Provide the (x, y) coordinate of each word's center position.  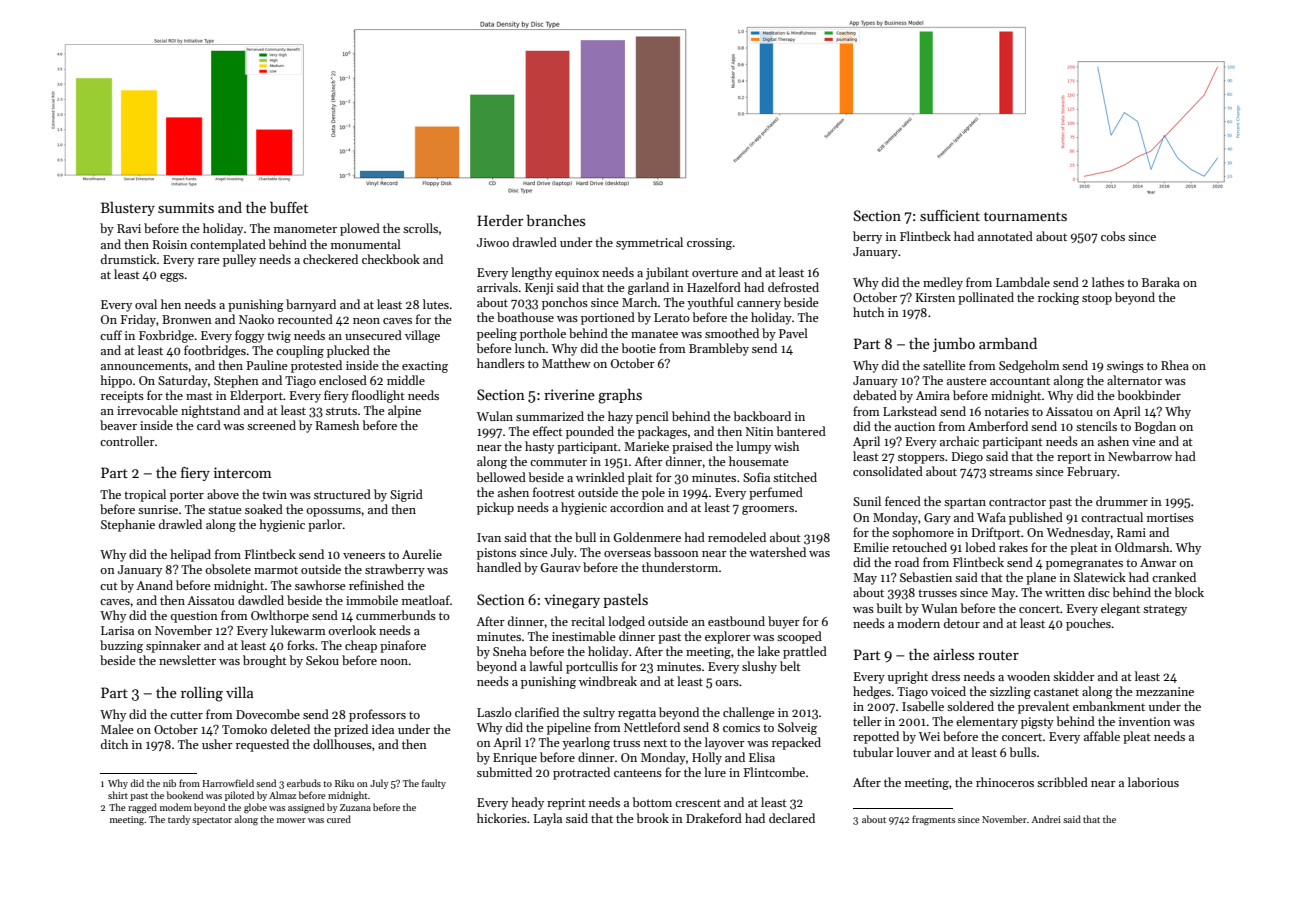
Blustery (128, 209)
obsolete (228, 569)
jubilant (667, 273)
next (655, 743)
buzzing (121, 646)
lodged (626, 622)
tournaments (1025, 216)
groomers (768, 510)
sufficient (950, 215)
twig (279, 337)
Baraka (1161, 282)
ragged (142, 808)
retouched (919, 547)
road (907, 562)
